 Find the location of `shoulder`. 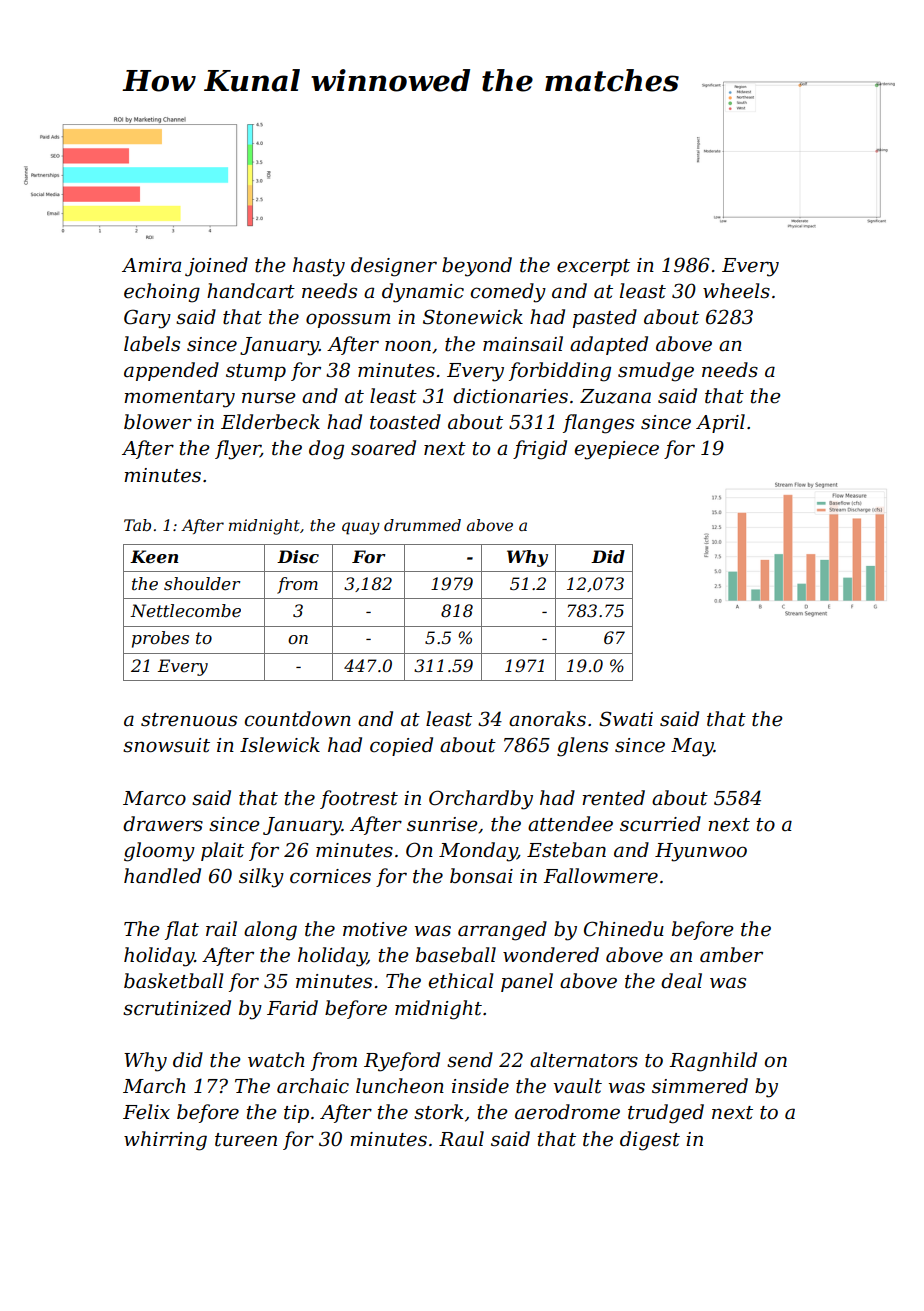

shoulder is located at coordinates (202, 583).
